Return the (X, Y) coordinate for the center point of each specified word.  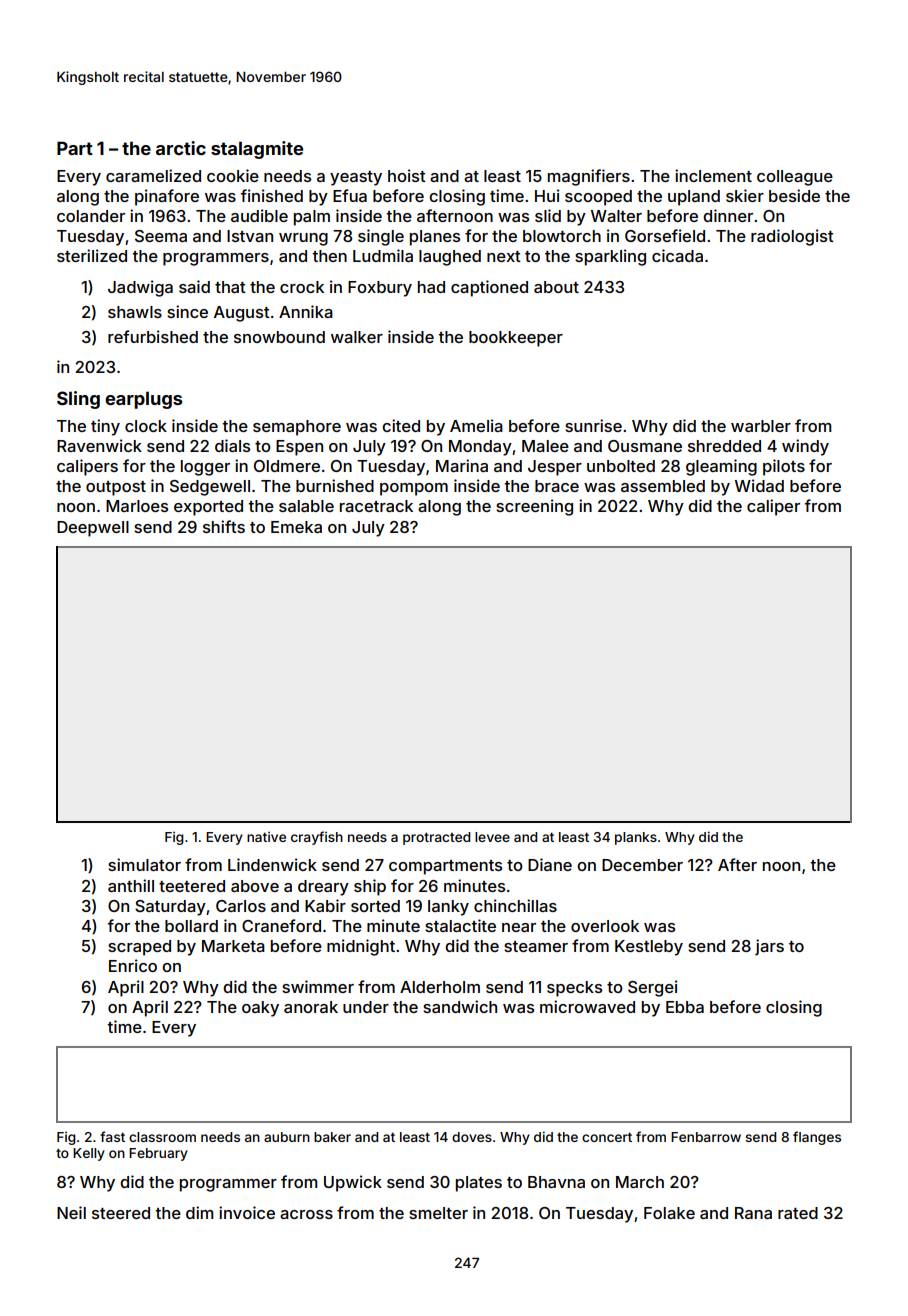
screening (534, 507)
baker (332, 1137)
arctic (181, 148)
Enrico (133, 965)
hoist (407, 175)
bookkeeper (516, 339)
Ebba (685, 1007)
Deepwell (93, 529)
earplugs (143, 400)
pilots (784, 467)
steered (121, 1213)
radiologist (792, 237)
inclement (713, 175)
